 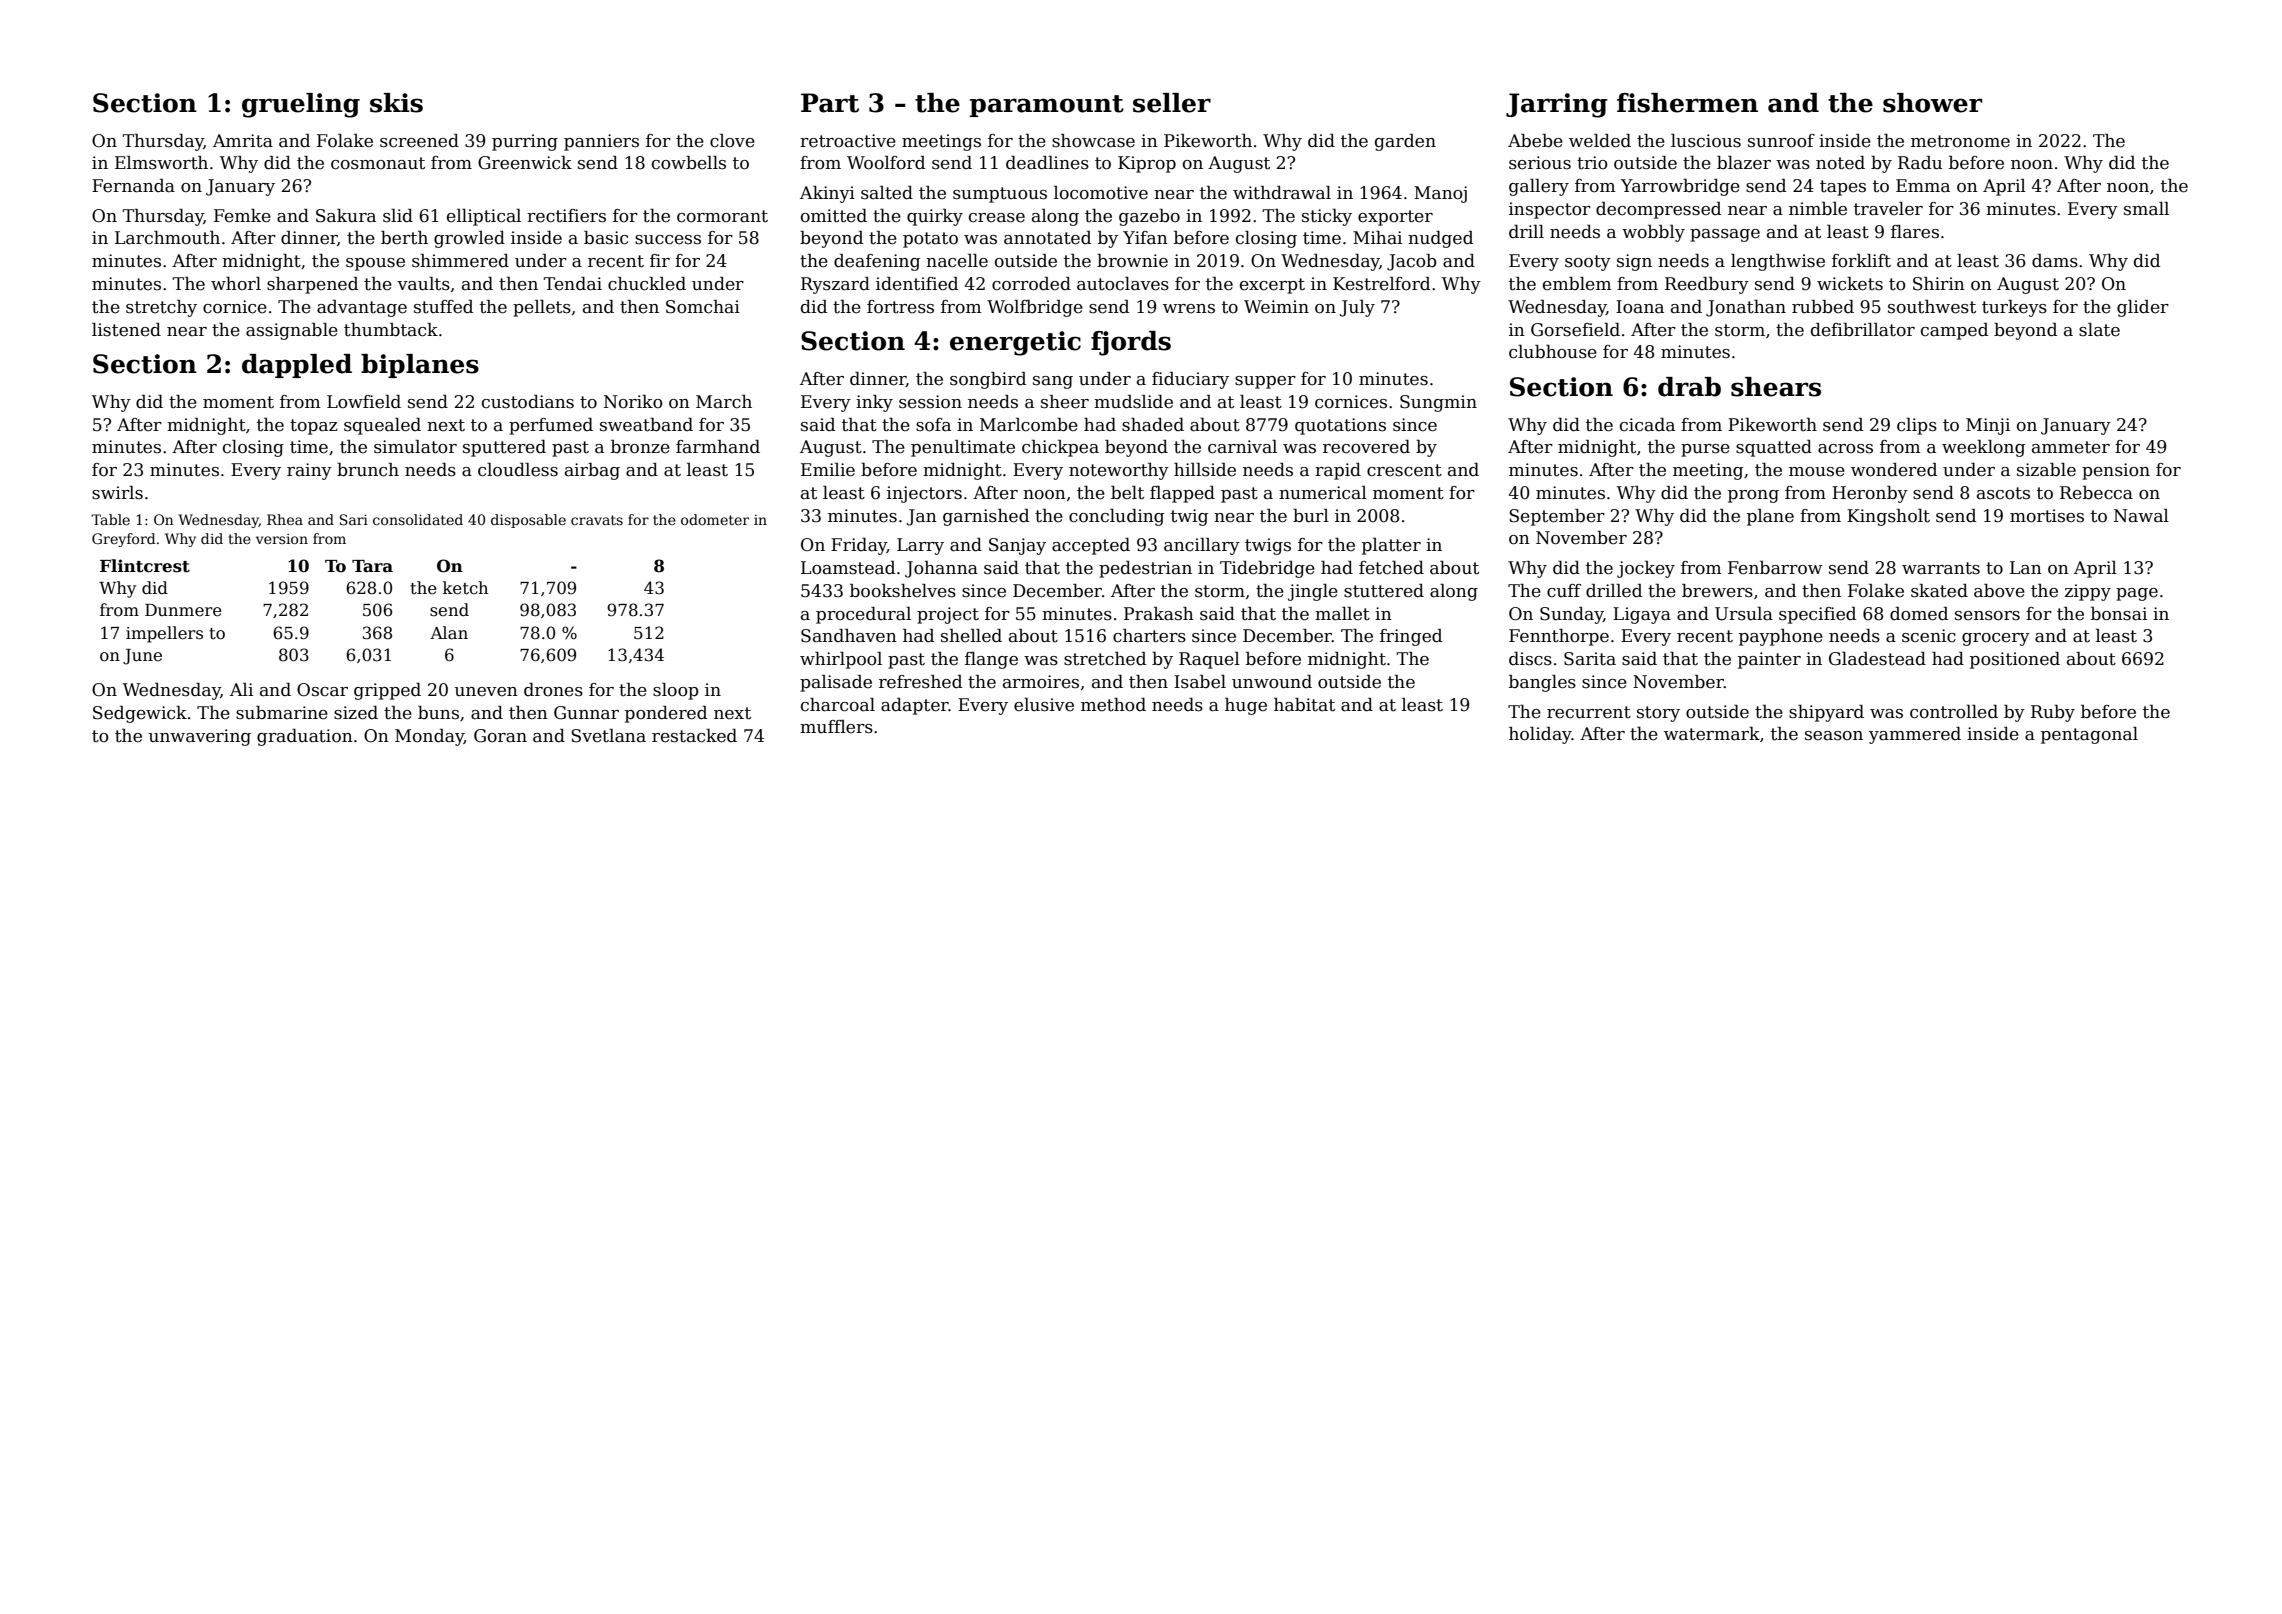 I want to click on restacked, so click(x=694, y=736).
